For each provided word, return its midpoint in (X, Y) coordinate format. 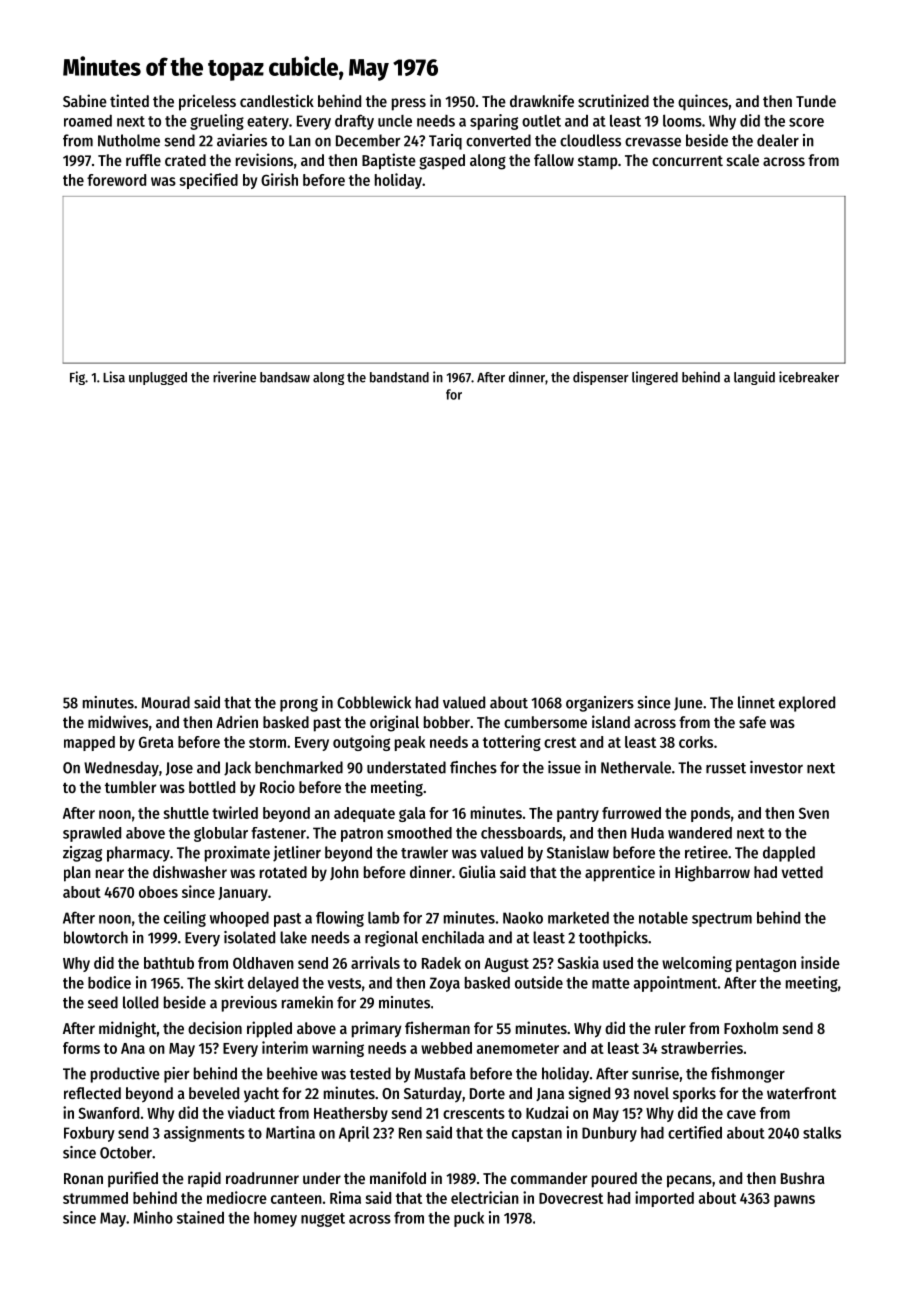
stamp (598, 162)
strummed (95, 1198)
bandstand (399, 377)
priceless (207, 102)
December (368, 140)
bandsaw (285, 377)
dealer (778, 140)
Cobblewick (374, 702)
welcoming (697, 964)
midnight (128, 1029)
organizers (600, 704)
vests (344, 983)
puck (469, 1219)
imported (664, 1199)
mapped (89, 743)
